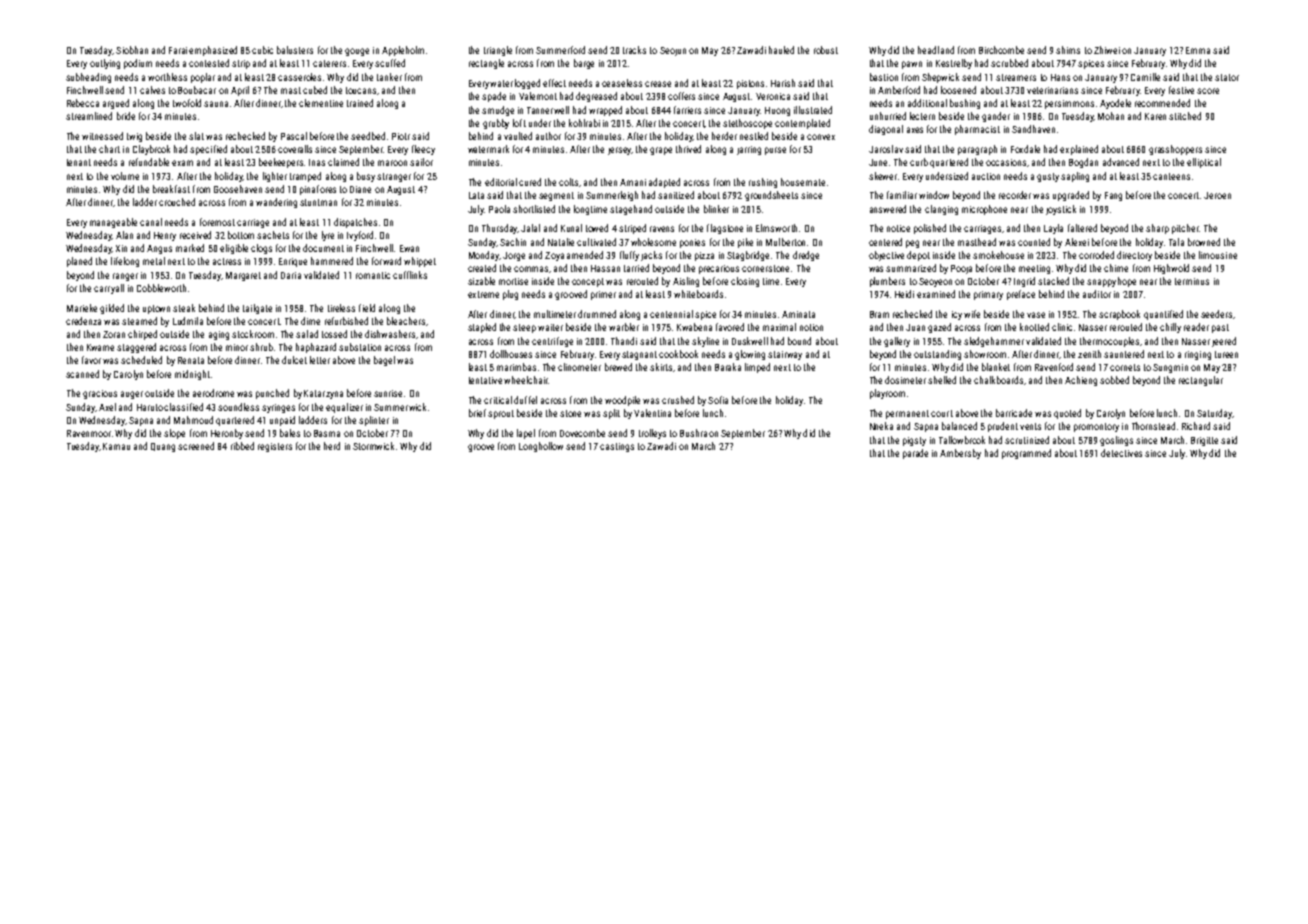  Describe the element at coordinates (242, 446) in the document. I see `ribbed` at that location.
